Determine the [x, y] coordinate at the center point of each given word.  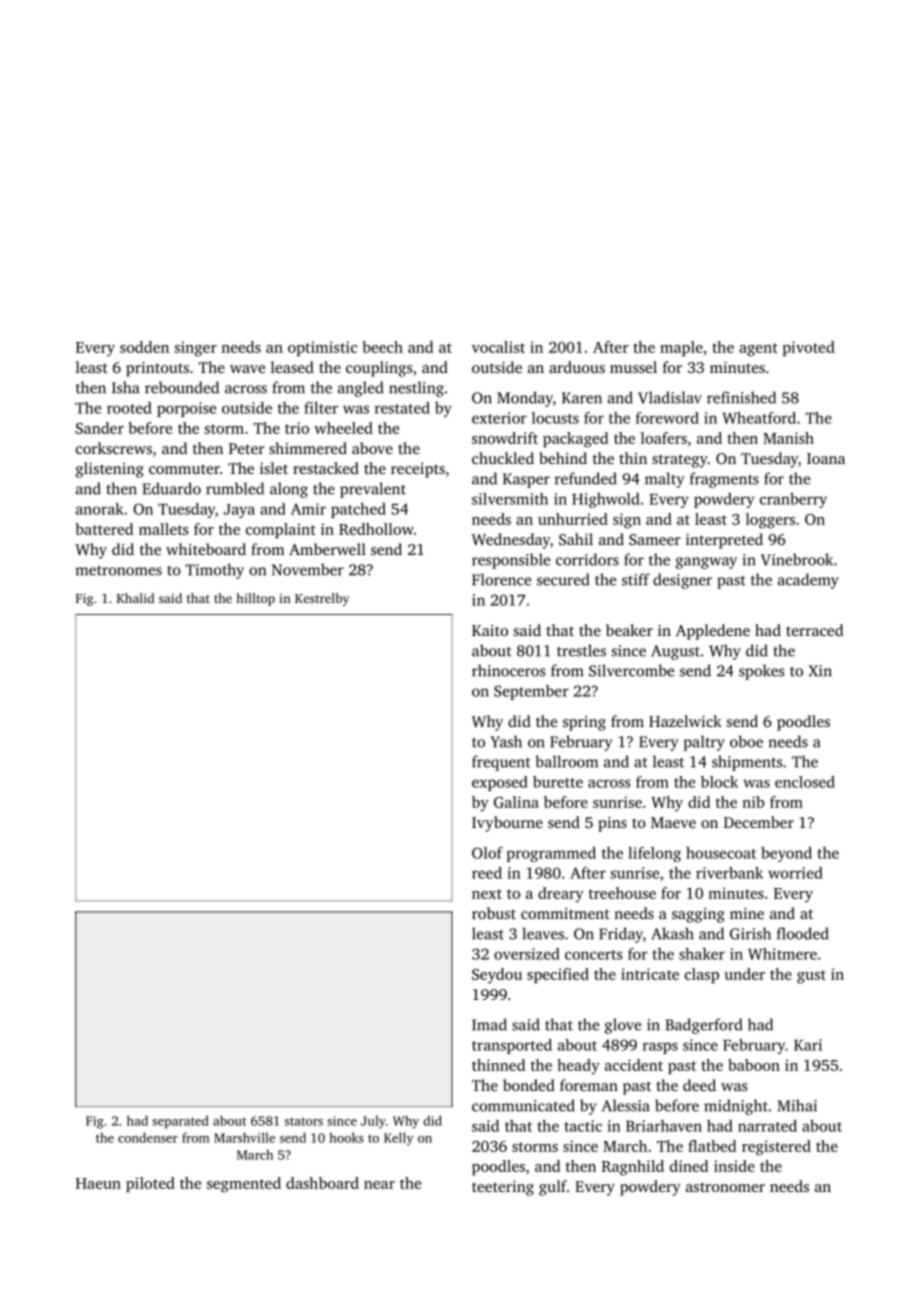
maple [681, 348]
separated [180, 1122]
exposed [500, 783]
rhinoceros [508, 670]
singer [196, 349]
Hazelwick [685, 721]
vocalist [498, 347]
